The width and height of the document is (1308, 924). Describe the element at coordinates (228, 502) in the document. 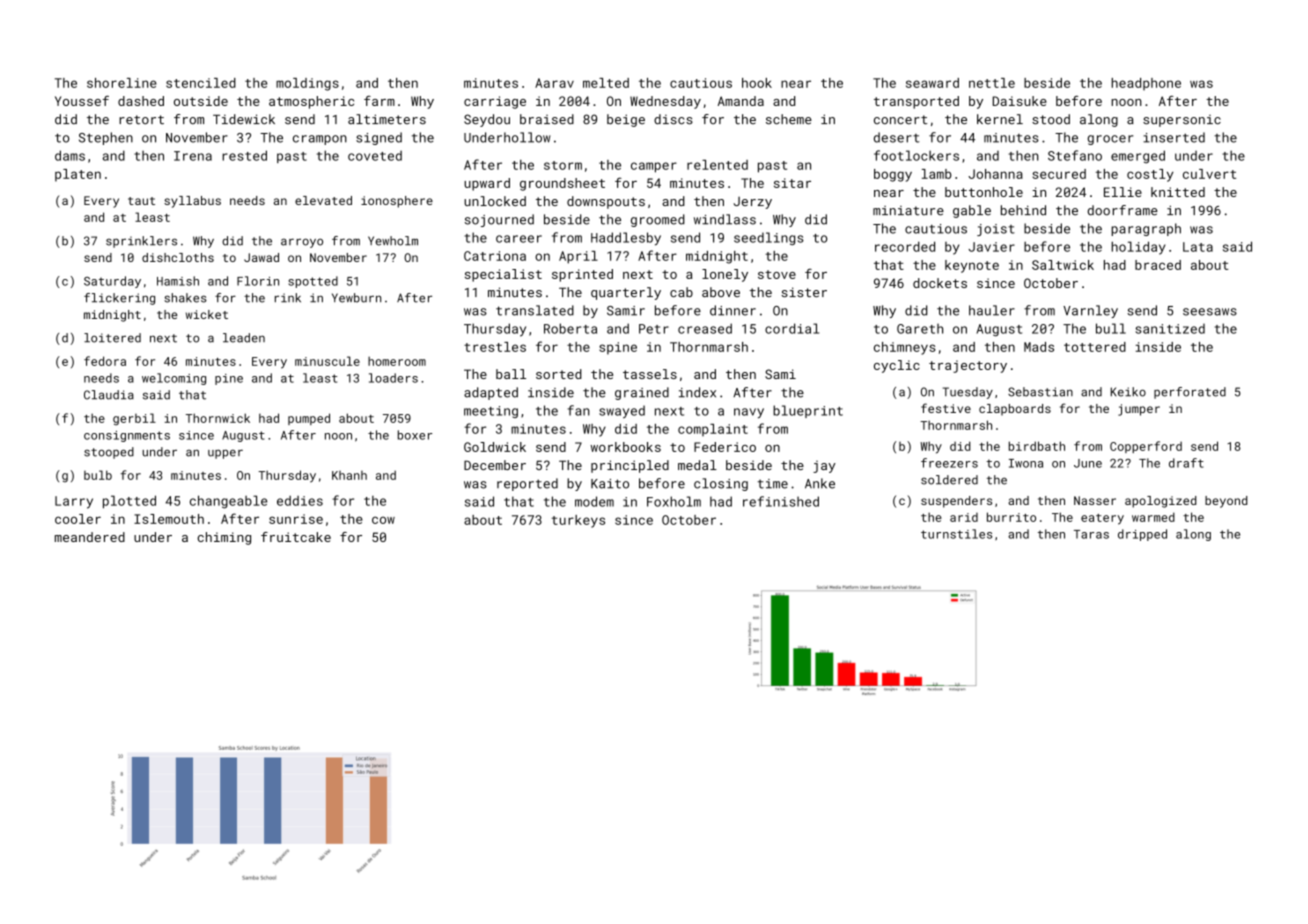

I see `changeable` at that location.
